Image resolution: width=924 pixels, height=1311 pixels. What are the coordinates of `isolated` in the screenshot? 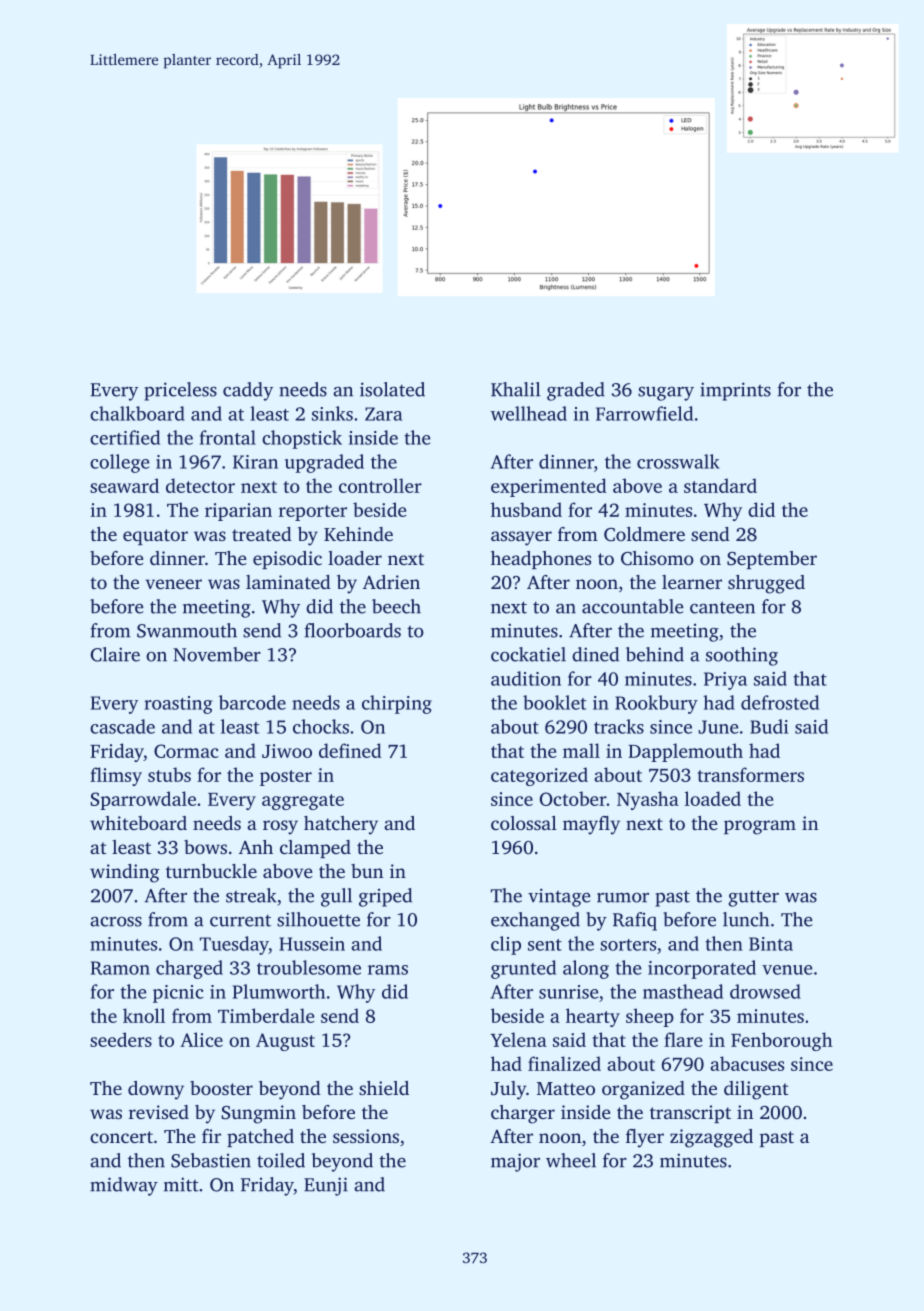 It's located at (392, 389).
